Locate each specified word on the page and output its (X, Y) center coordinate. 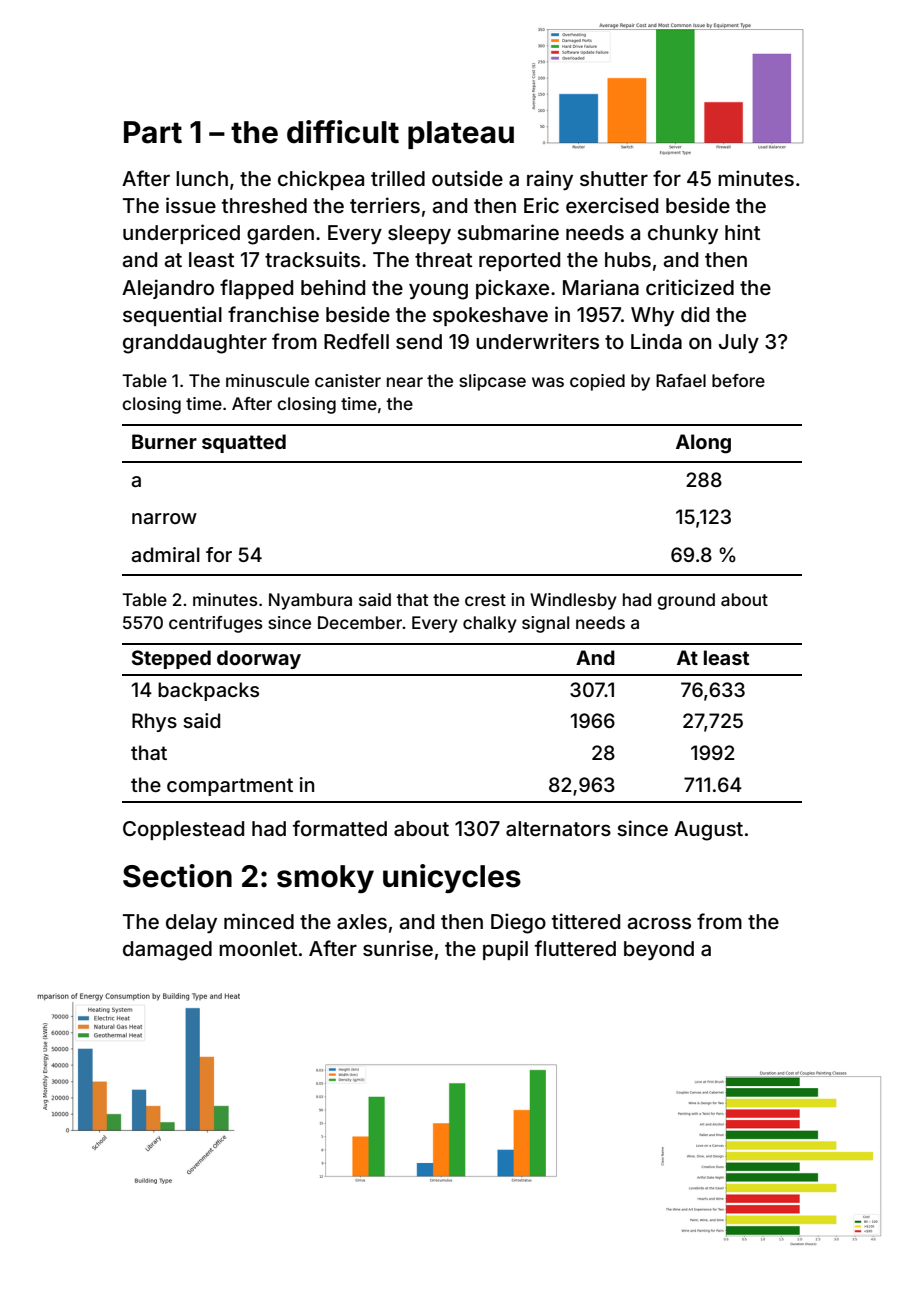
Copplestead (183, 830)
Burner (164, 441)
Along (703, 444)
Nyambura (310, 601)
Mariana (601, 287)
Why (652, 316)
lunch (202, 178)
